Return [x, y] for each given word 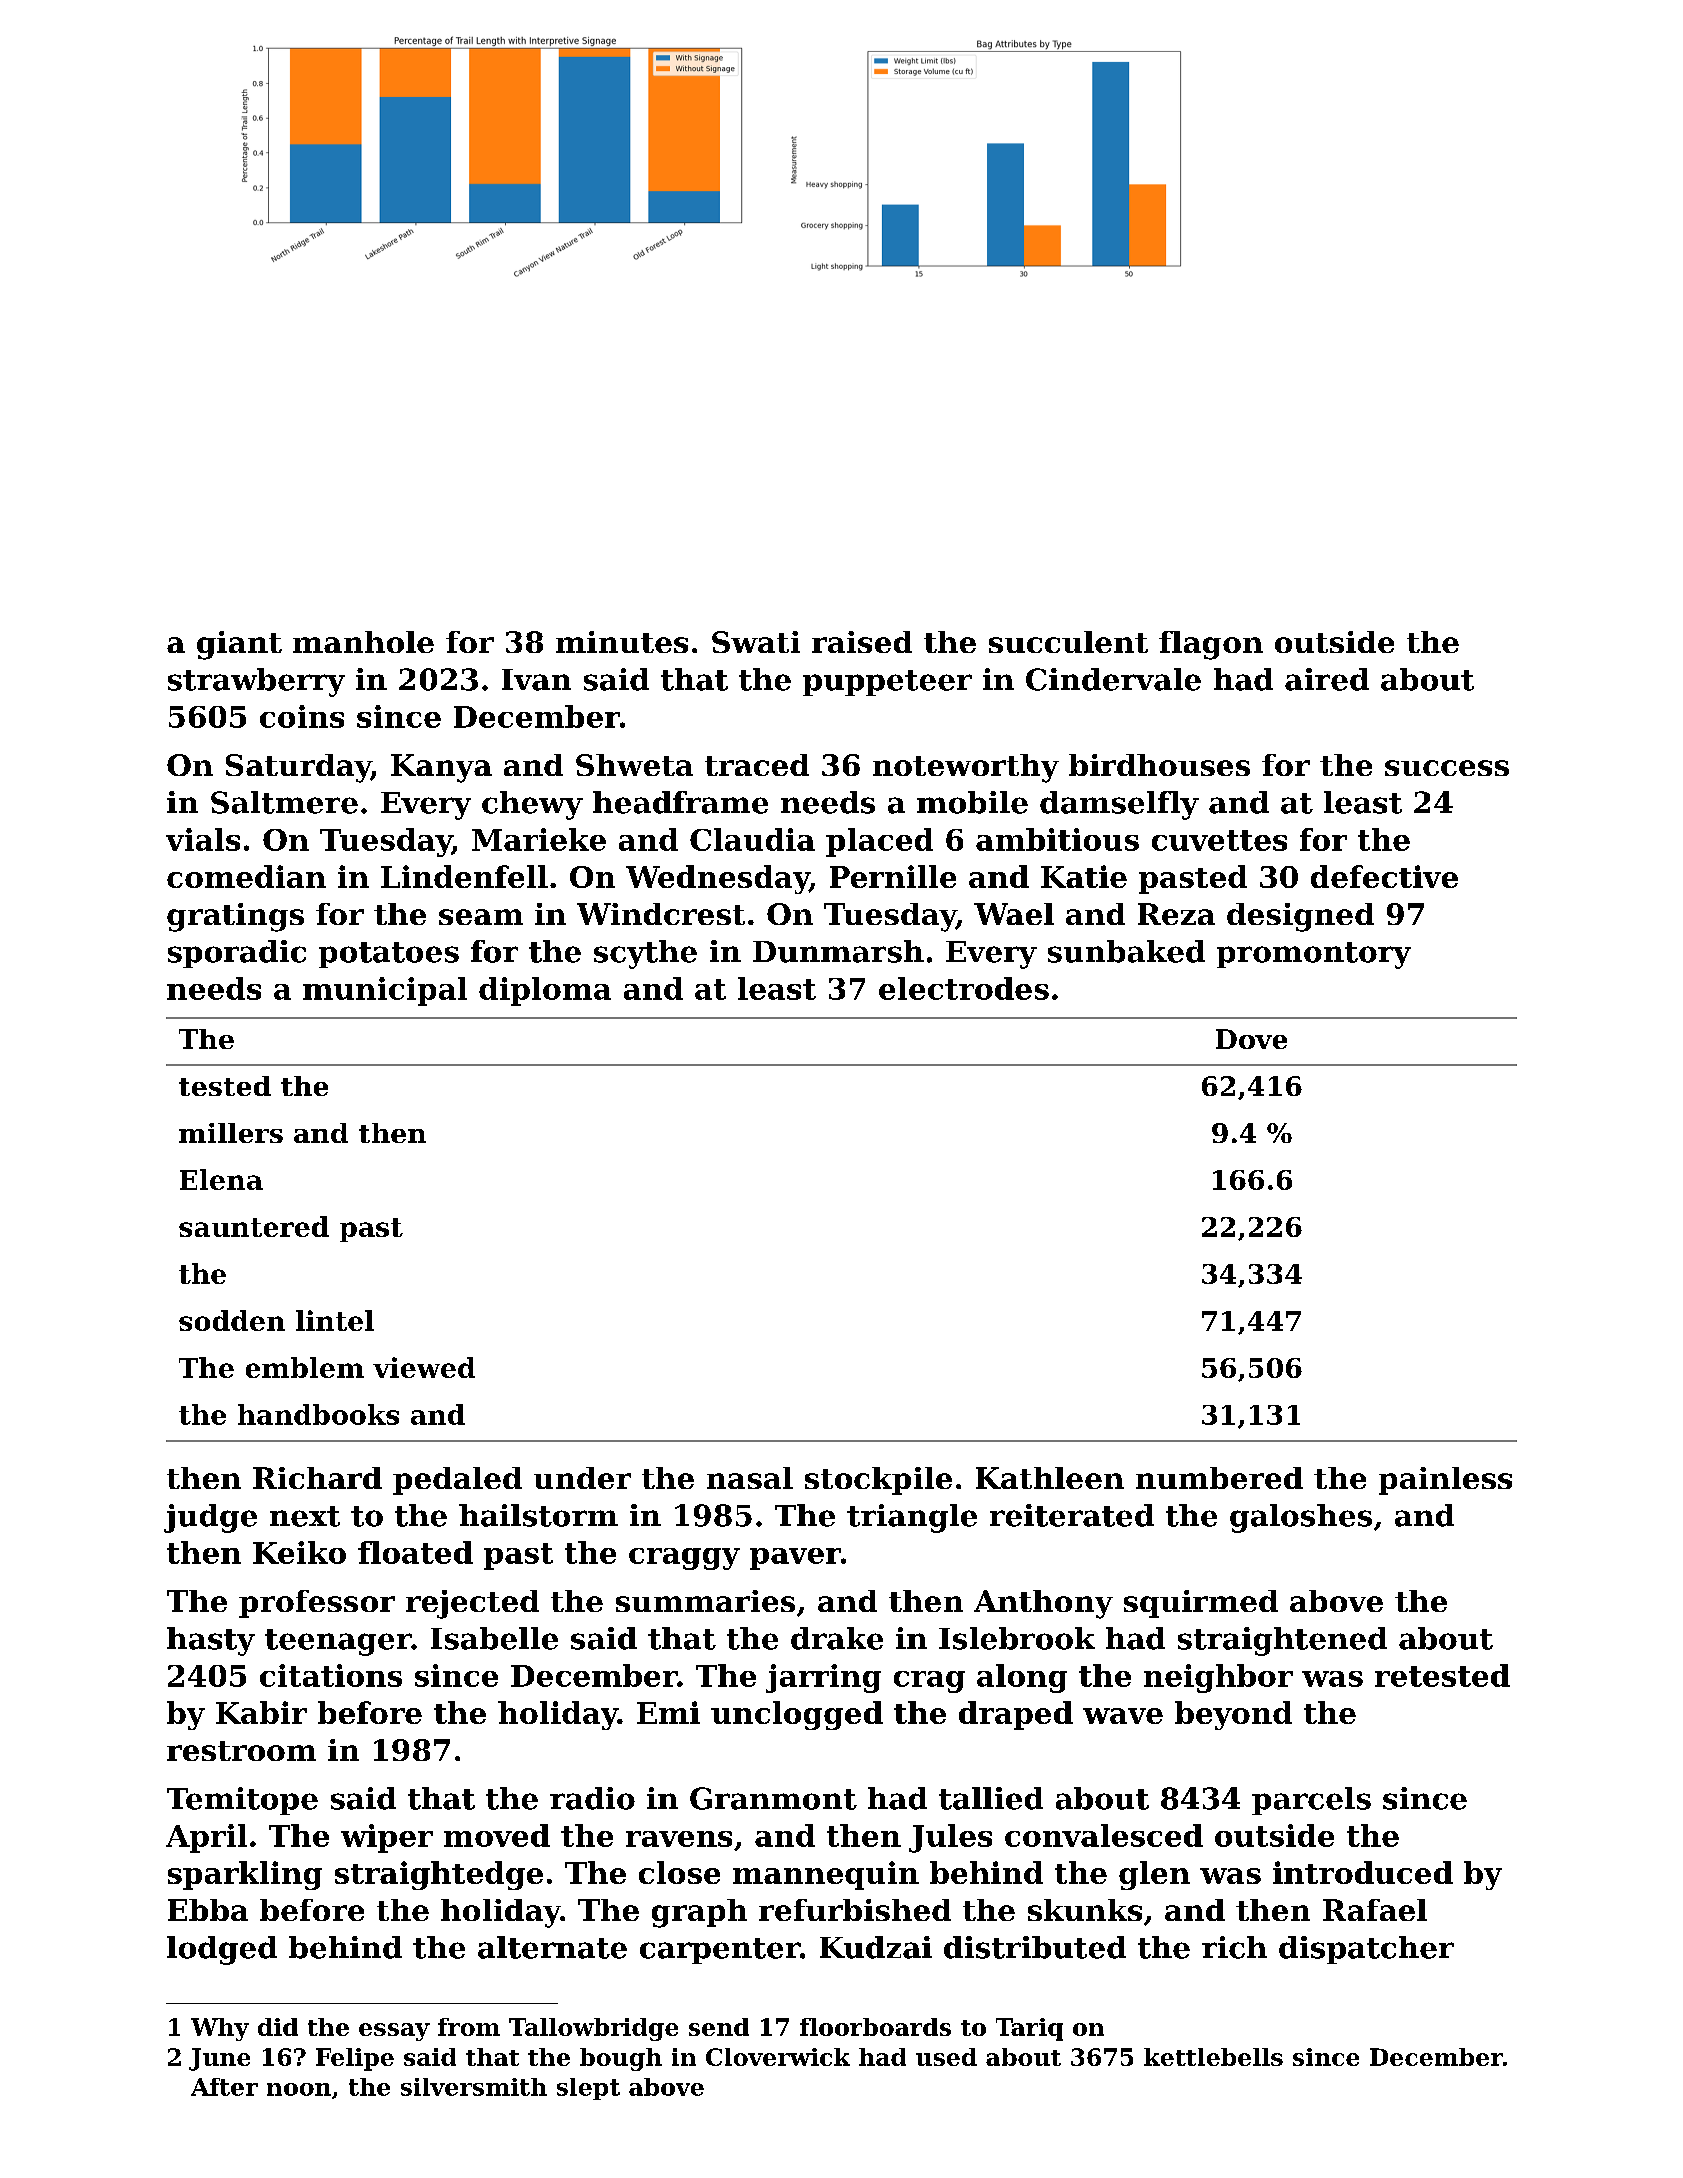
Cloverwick [778, 2057]
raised [862, 642]
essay [394, 2032]
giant [239, 645]
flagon [1211, 645]
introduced [1363, 1872]
